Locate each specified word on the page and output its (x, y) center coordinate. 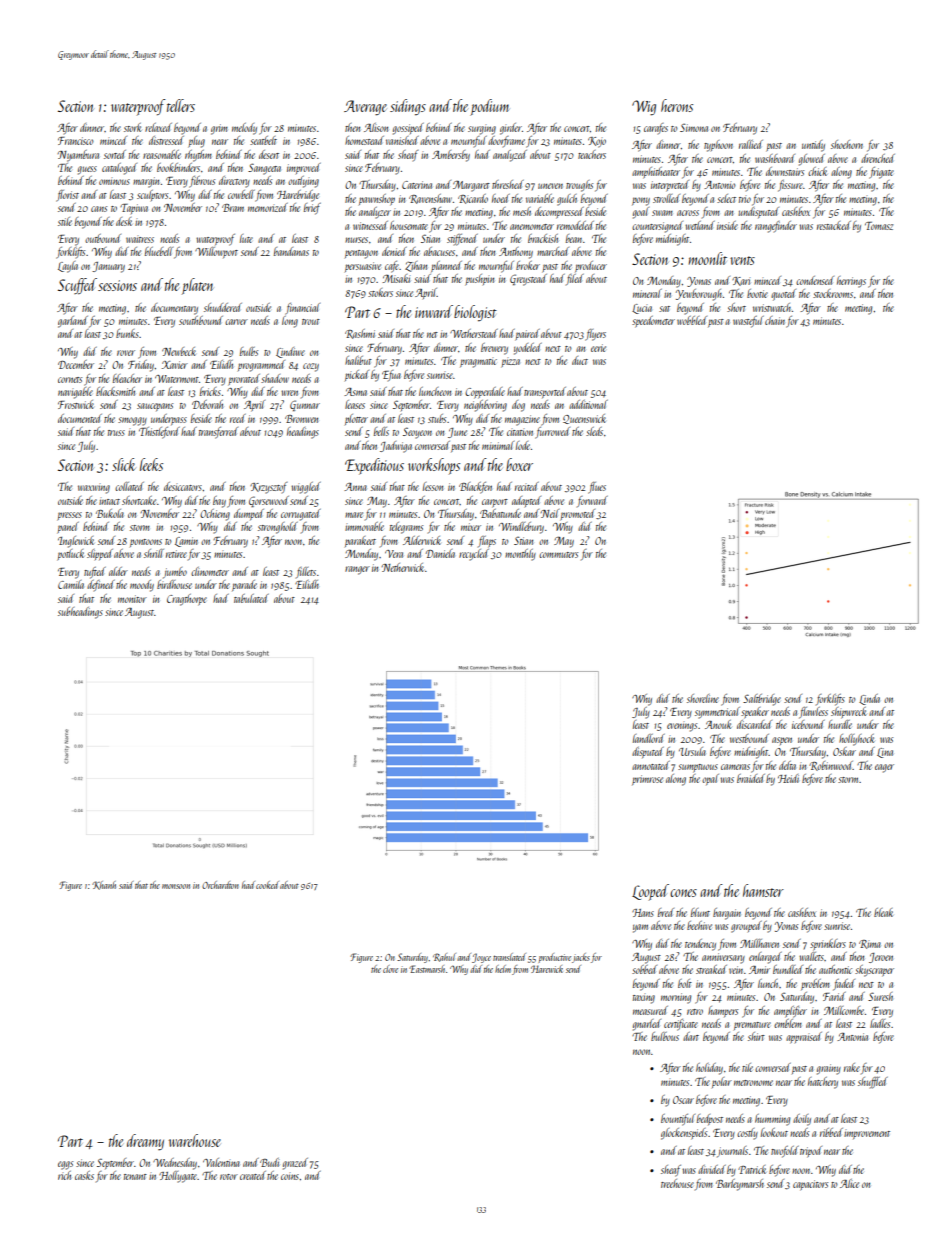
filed (575, 279)
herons (677, 105)
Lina (885, 753)
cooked (267, 885)
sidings (408, 107)
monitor (132, 599)
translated (509, 957)
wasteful (748, 322)
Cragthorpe (187, 600)
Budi (269, 1162)
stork (133, 127)
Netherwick (402, 567)
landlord (649, 738)
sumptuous (698, 768)
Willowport (216, 252)
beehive (699, 925)
